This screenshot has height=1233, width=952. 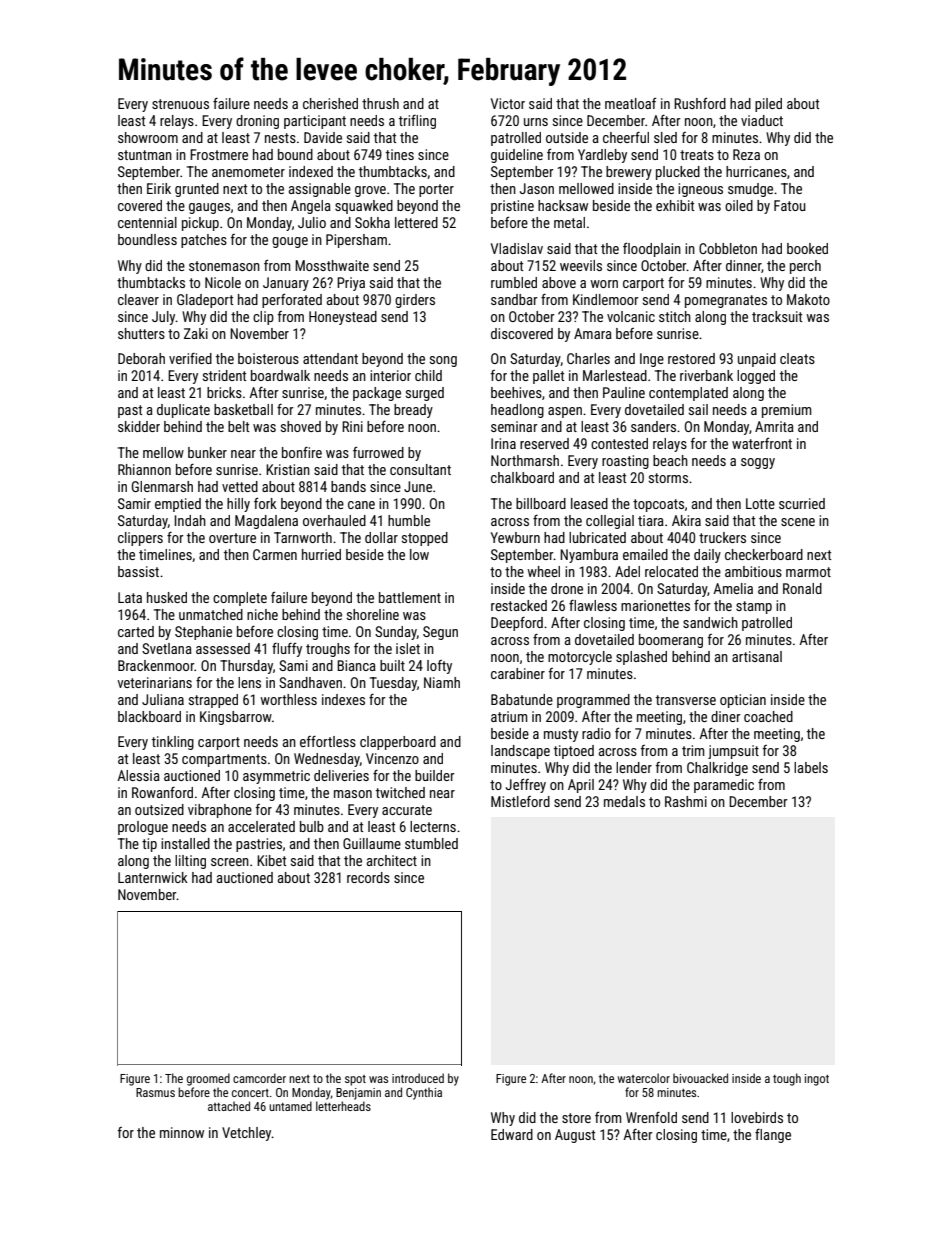 What do you see at coordinates (724, 786) in the screenshot?
I see `paramedic` at bounding box center [724, 786].
